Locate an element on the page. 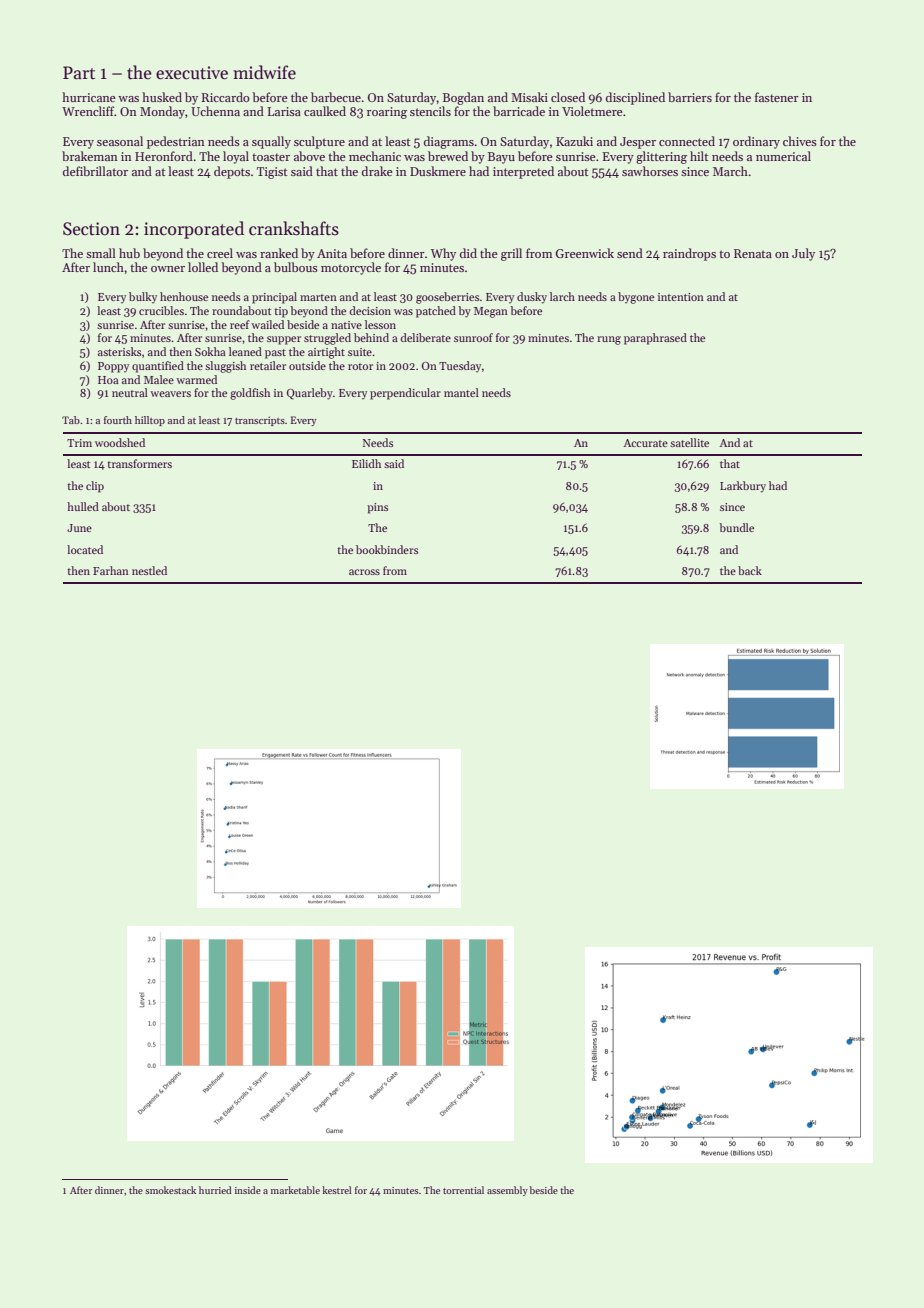 The width and height of the image is (924, 1308). fastener is located at coordinates (777, 97).
